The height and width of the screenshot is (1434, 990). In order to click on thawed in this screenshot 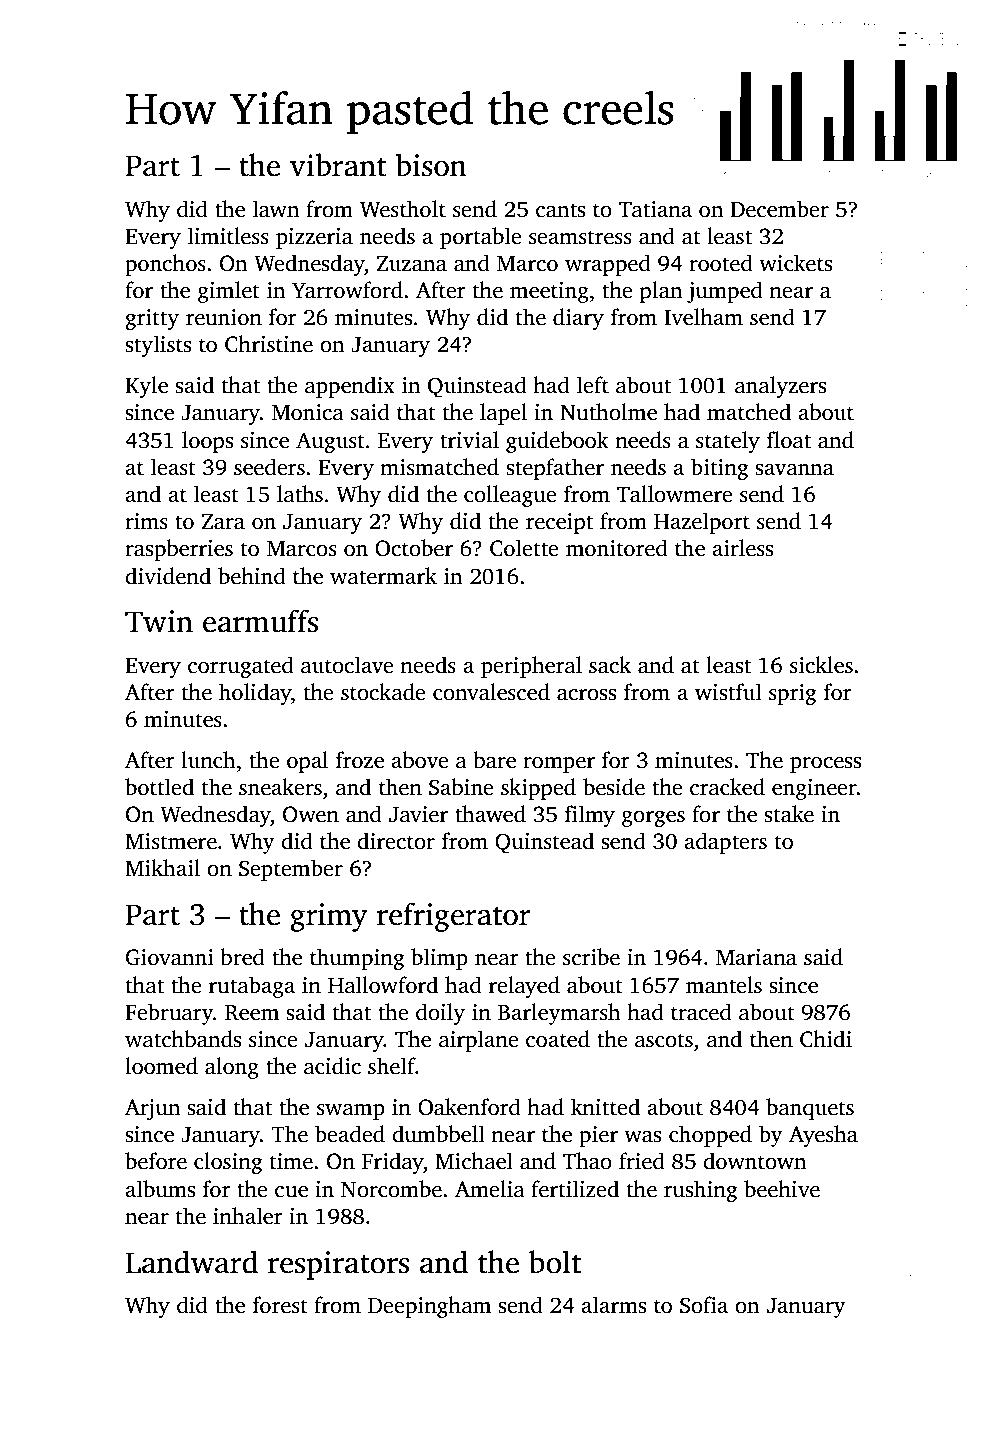, I will do `click(490, 814)`.
